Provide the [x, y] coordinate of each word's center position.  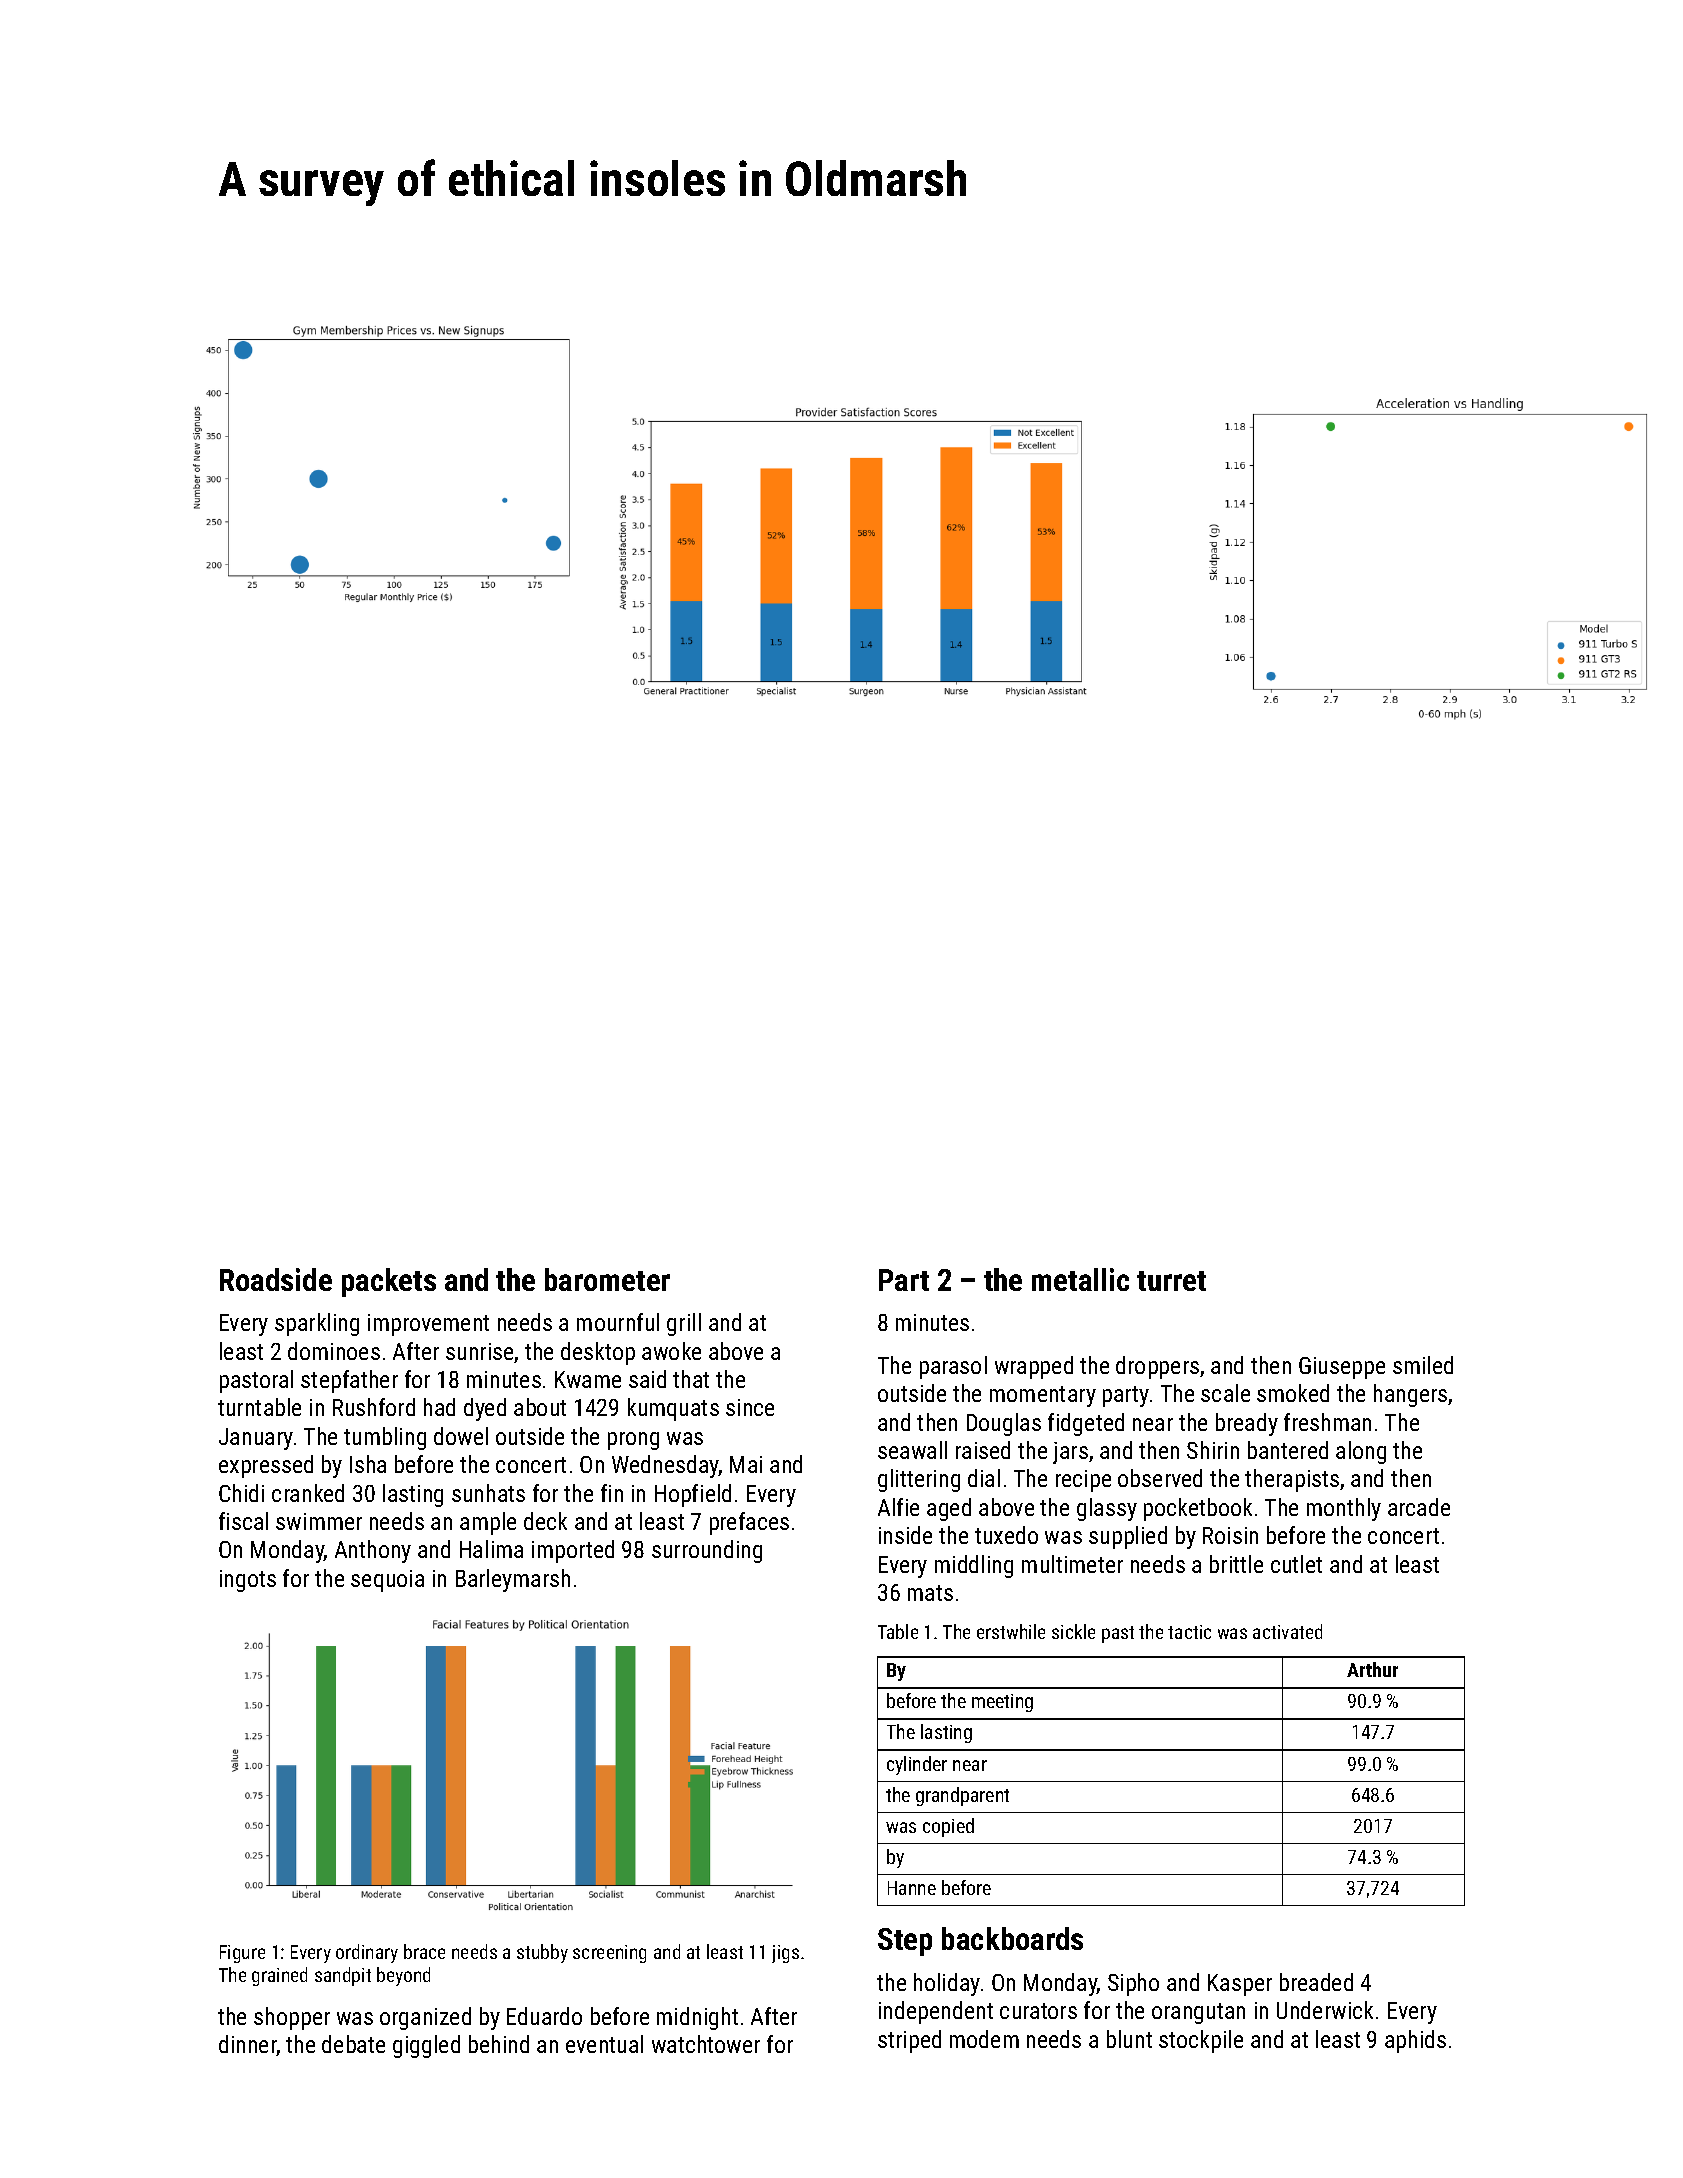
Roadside [276, 1279]
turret [1171, 1281]
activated [1287, 1631]
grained [279, 1976]
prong [633, 1441]
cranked [308, 1493]
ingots [248, 1581]
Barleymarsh [513, 1580]
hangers [1411, 1395]
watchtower [706, 2044]
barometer [607, 1279]
